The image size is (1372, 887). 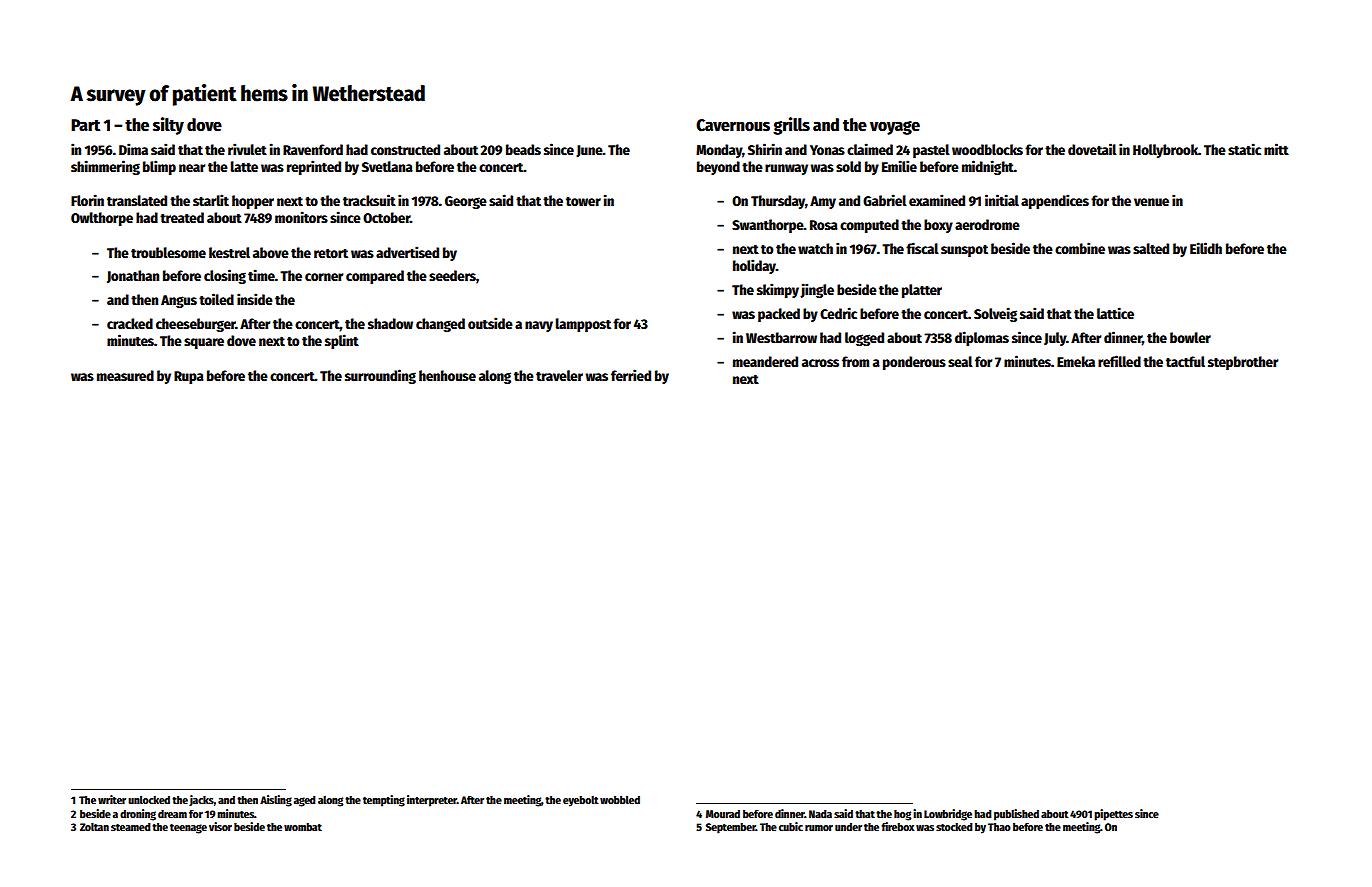 I want to click on surrounding, so click(x=380, y=376).
